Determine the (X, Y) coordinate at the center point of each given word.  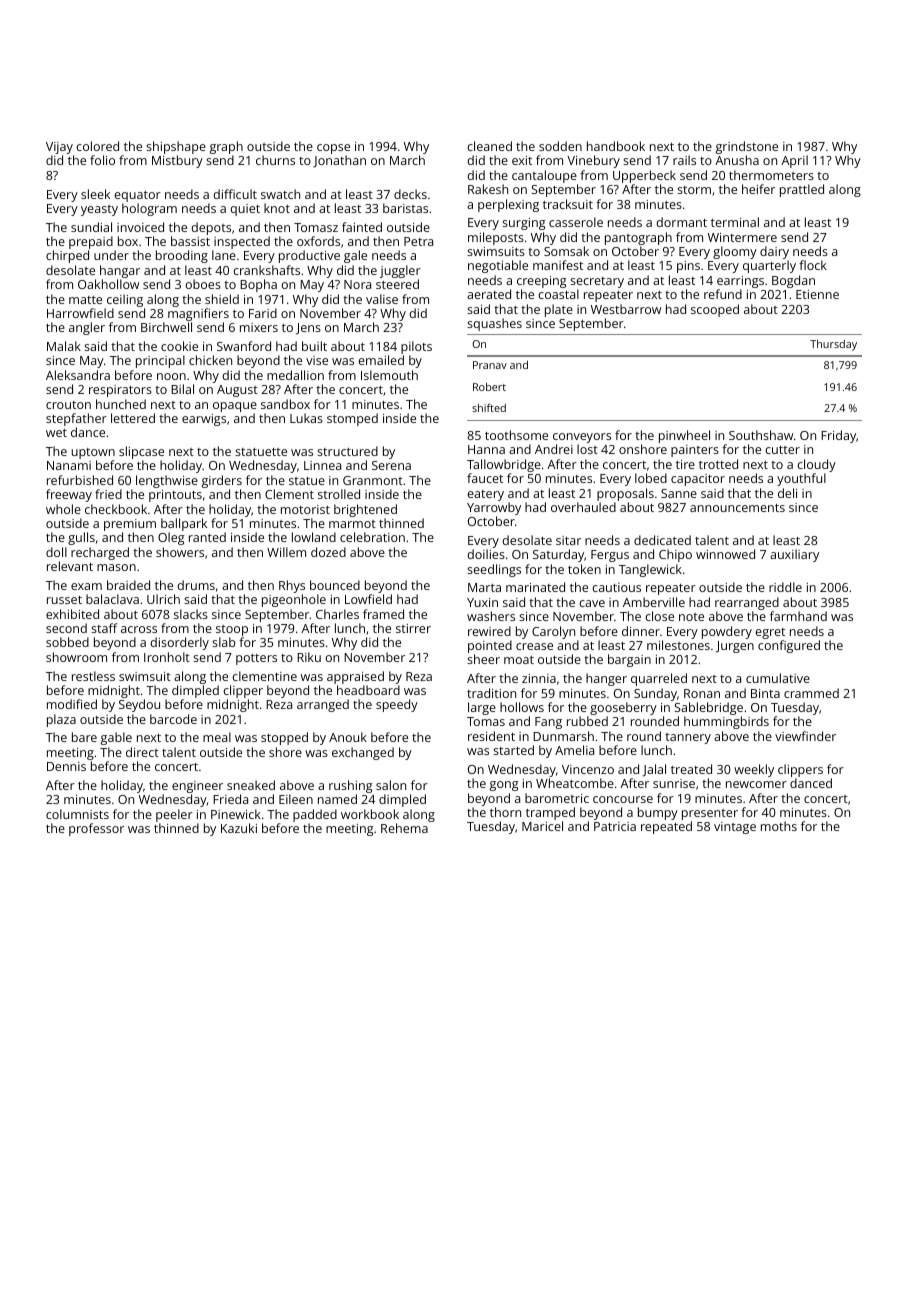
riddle (785, 587)
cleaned (489, 146)
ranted (207, 537)
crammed (811, 693)
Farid (263, 313)
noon (171, 376)
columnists (77, 814)
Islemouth (389, 375)
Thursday (833, 345)
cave (592, 603)
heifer (758, 189)
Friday (838, 436)
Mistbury (177, 161)
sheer (483, 659)
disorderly (179, 643)
